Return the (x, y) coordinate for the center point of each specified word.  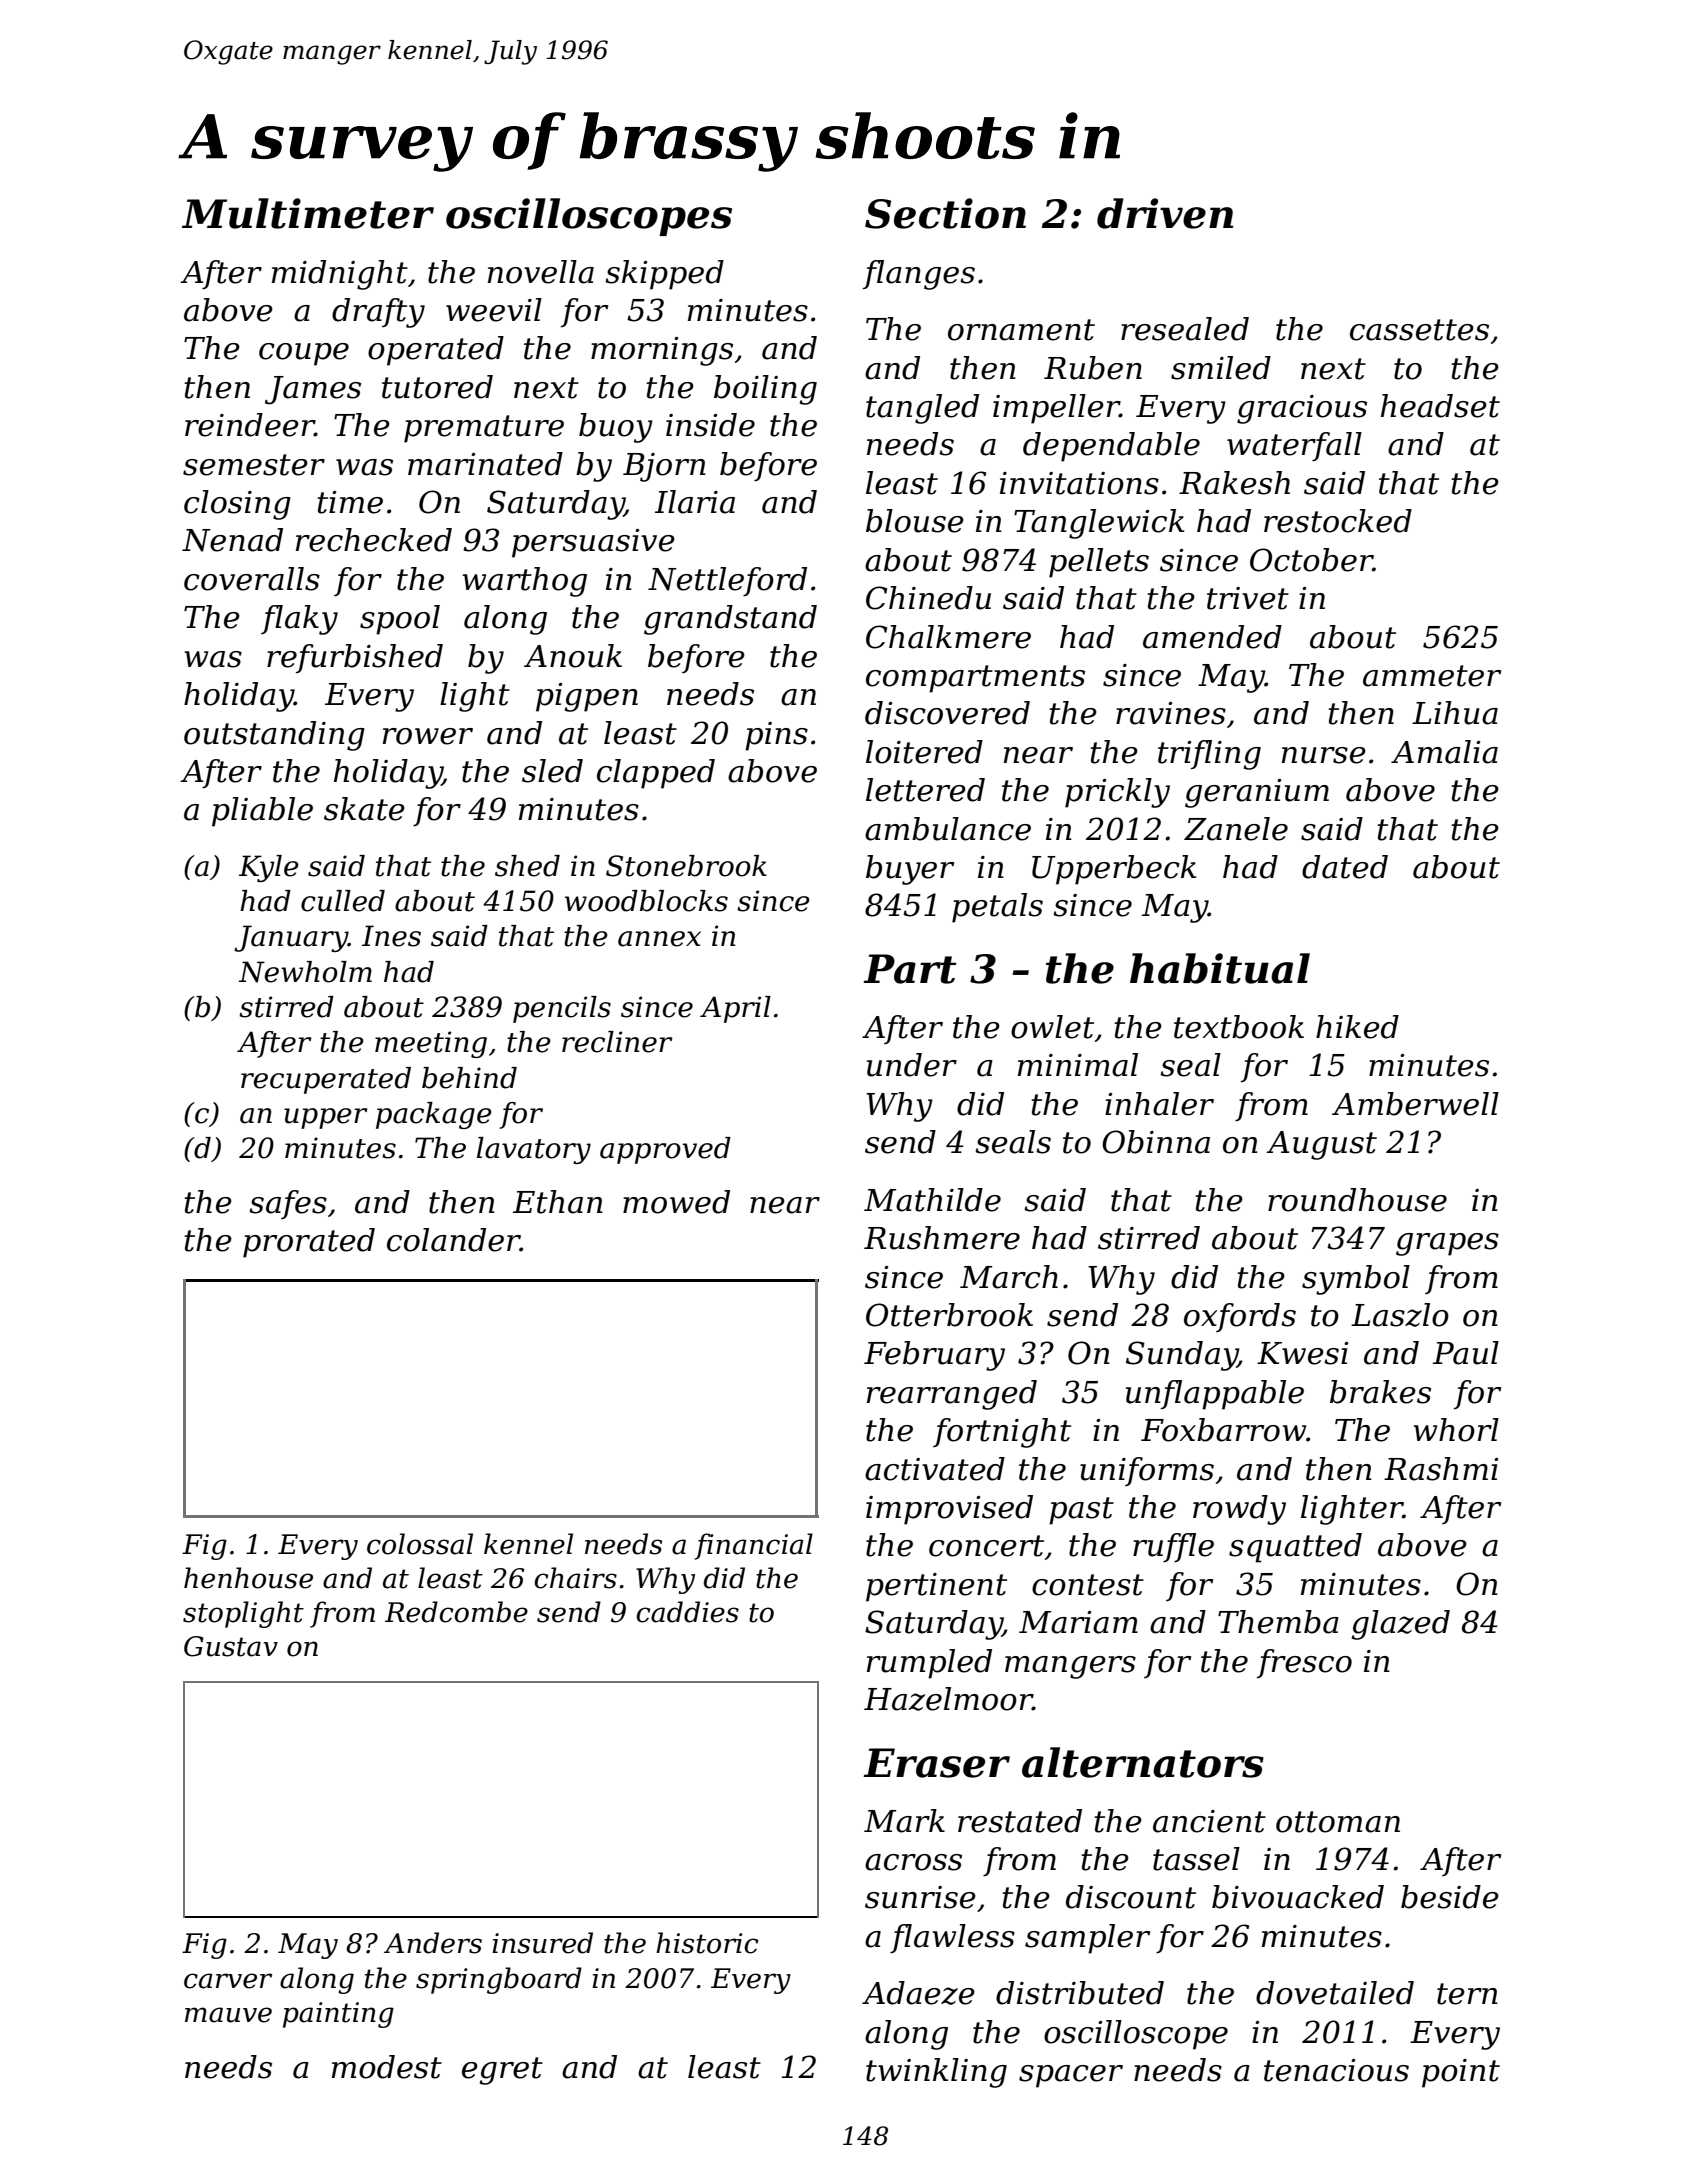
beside (1450, 1897)
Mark (904, 1821)
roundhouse (1357, 1200)
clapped (656, 774)
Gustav (231, 1646)
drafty (378, 313)
